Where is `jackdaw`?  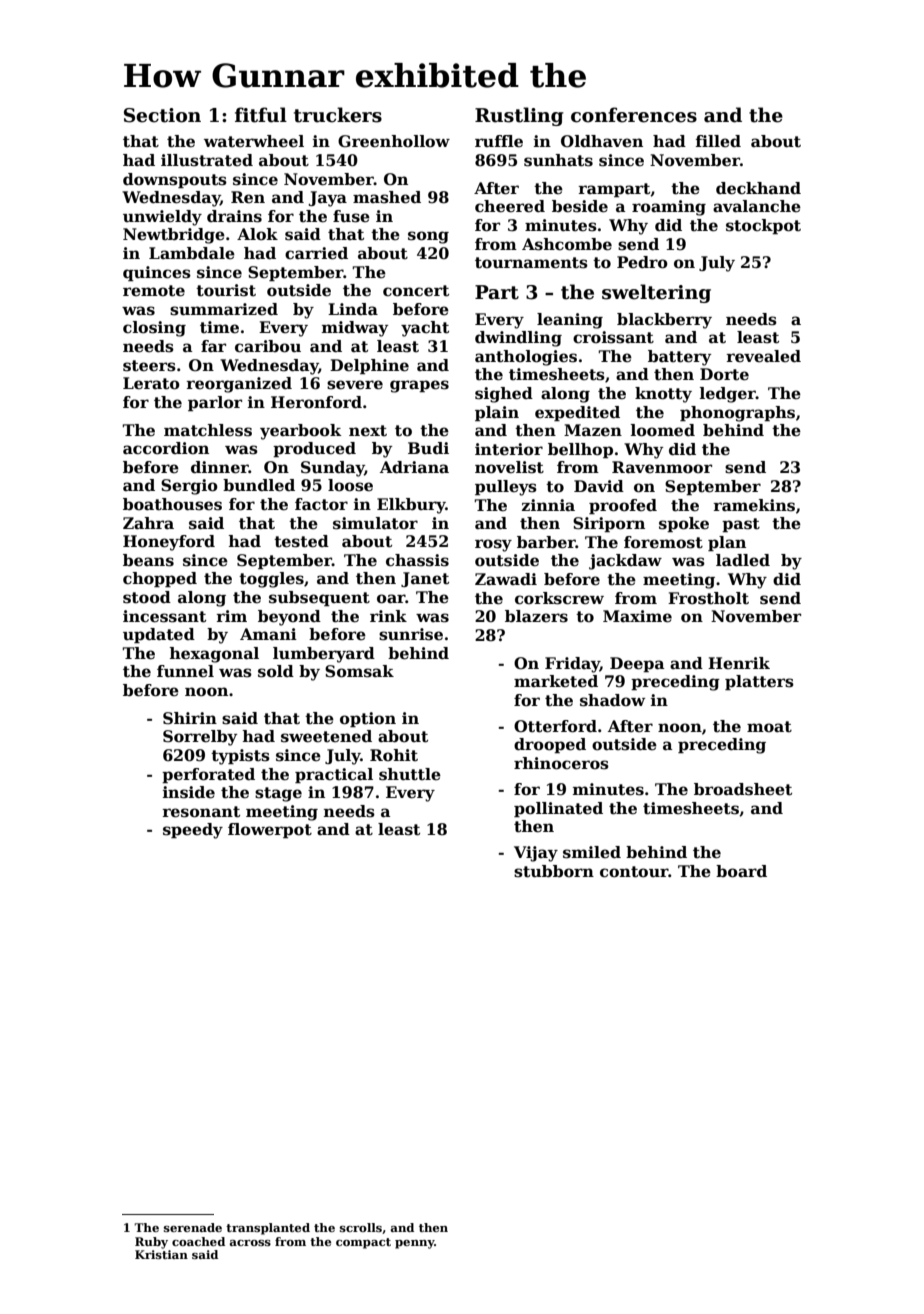
jackdaw is located at coordinates (625, 562).
